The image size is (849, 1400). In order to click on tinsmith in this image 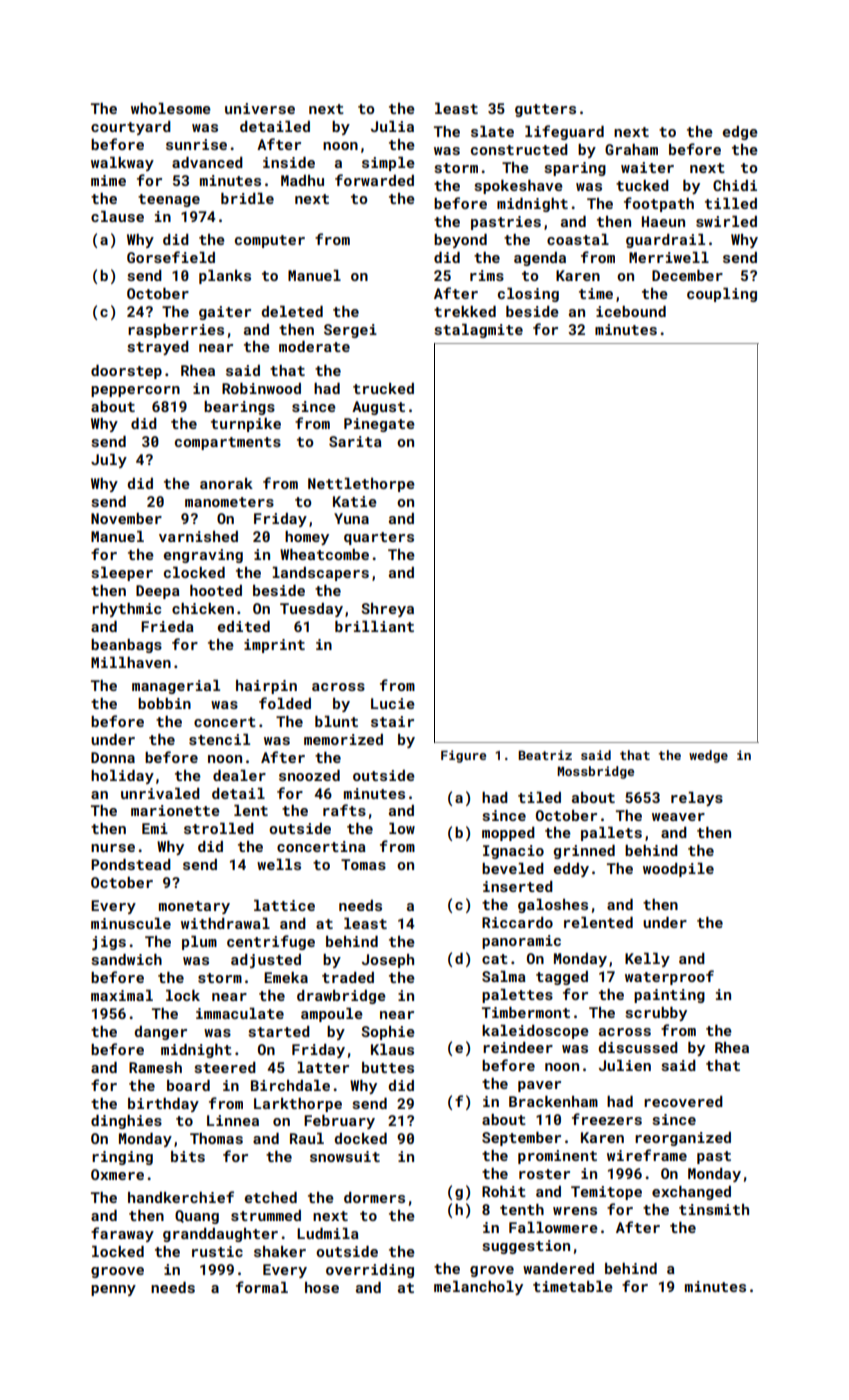, I will do `click(714, 1209)`.
